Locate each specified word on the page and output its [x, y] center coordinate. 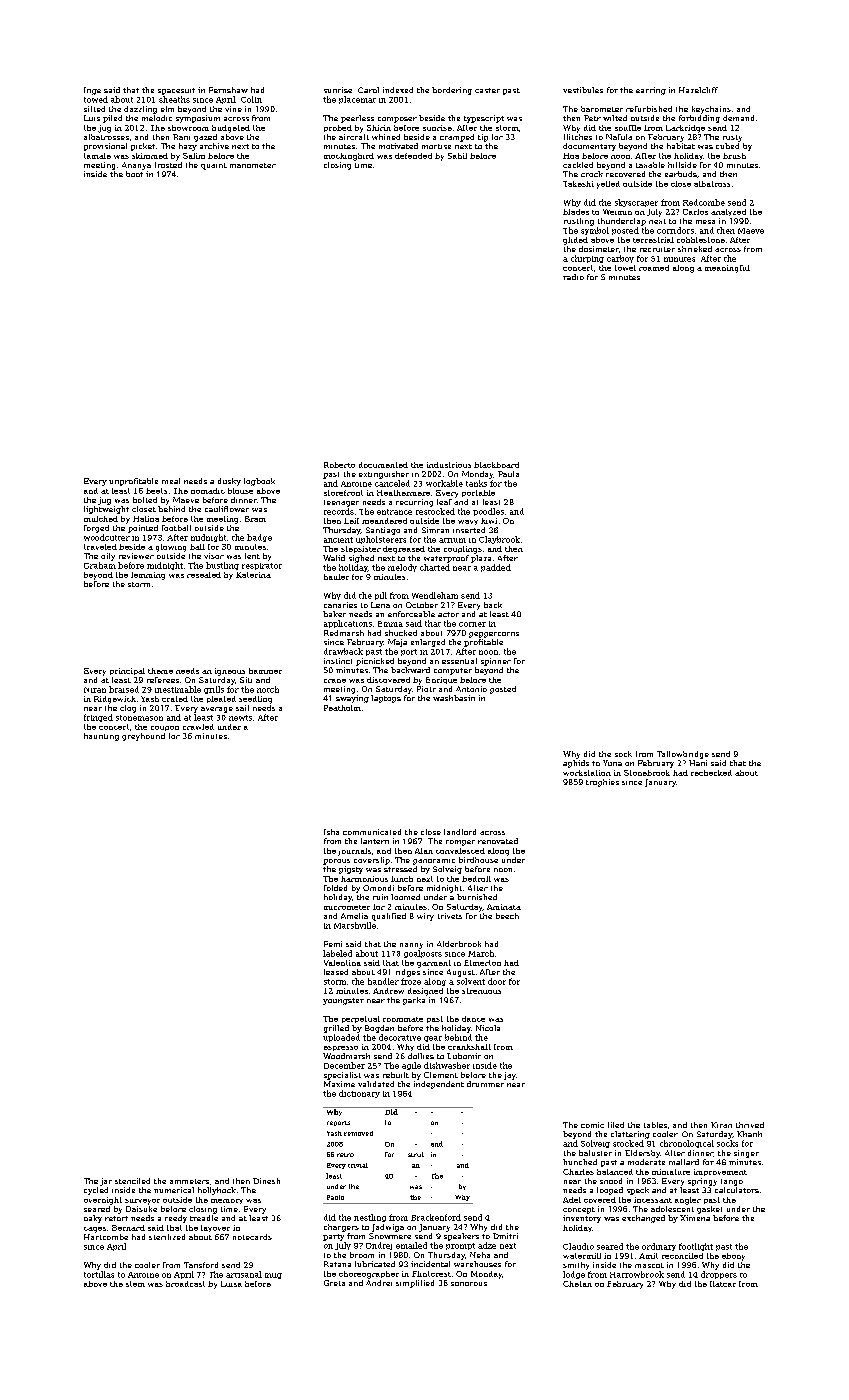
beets [156, 491]
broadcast [185, 1284]
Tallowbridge [683, 755]
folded [335, 888]
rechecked [711, 773]
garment [434, 964]
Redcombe [704, 202]
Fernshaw [228, 90]
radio [573, 277]
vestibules [583, 90]
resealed [204, 575]
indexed [398, 90]
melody [402, 568]
